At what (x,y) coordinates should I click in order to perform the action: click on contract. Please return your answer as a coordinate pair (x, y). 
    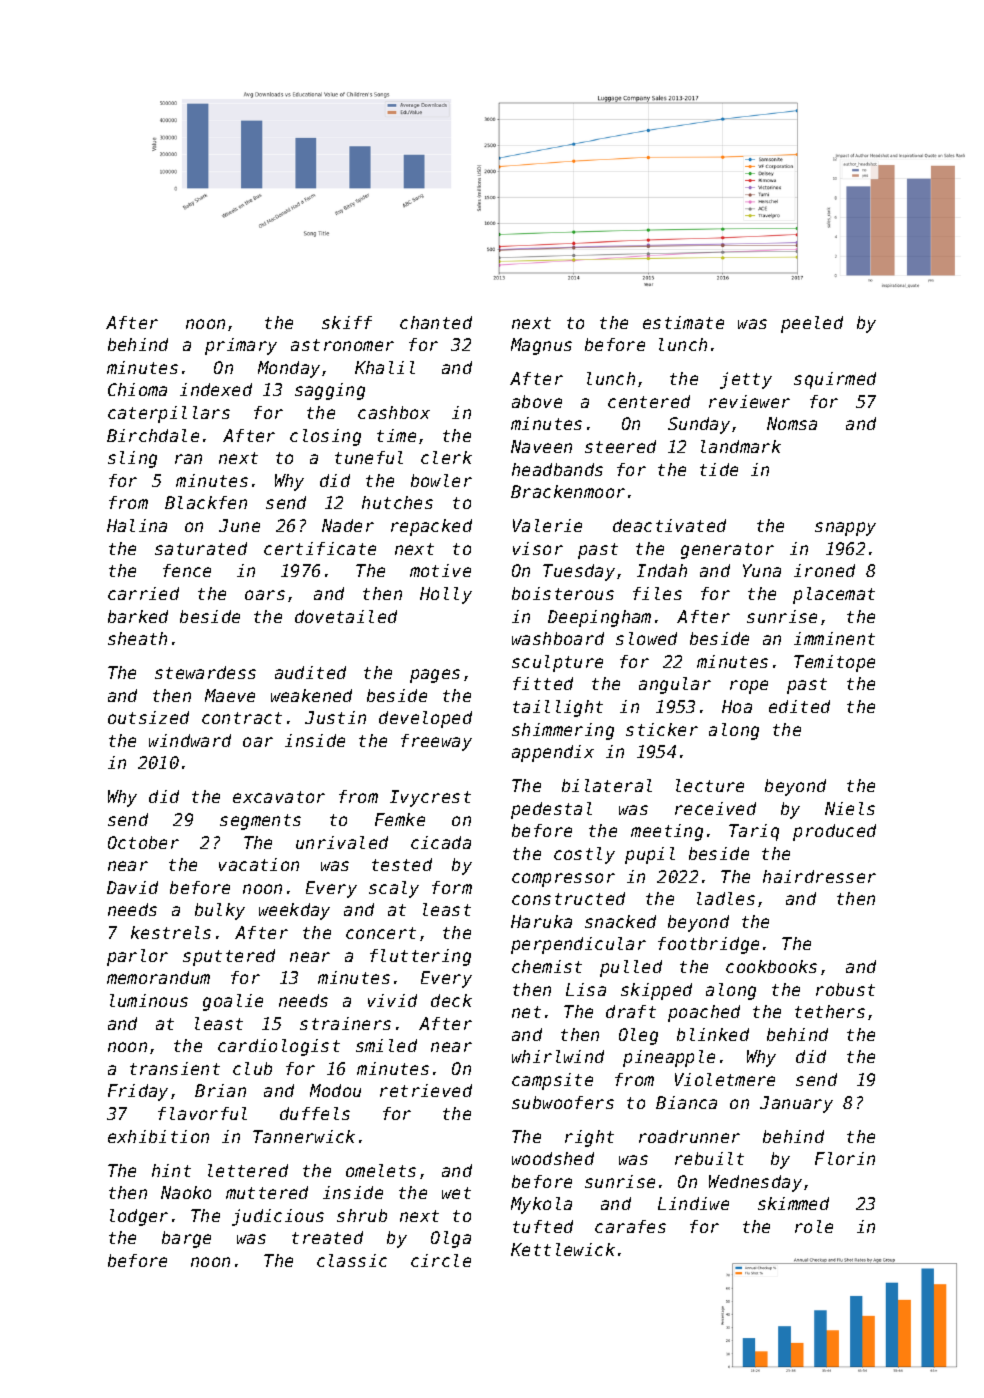
    Looking at the image, I should click on (242, 718).
